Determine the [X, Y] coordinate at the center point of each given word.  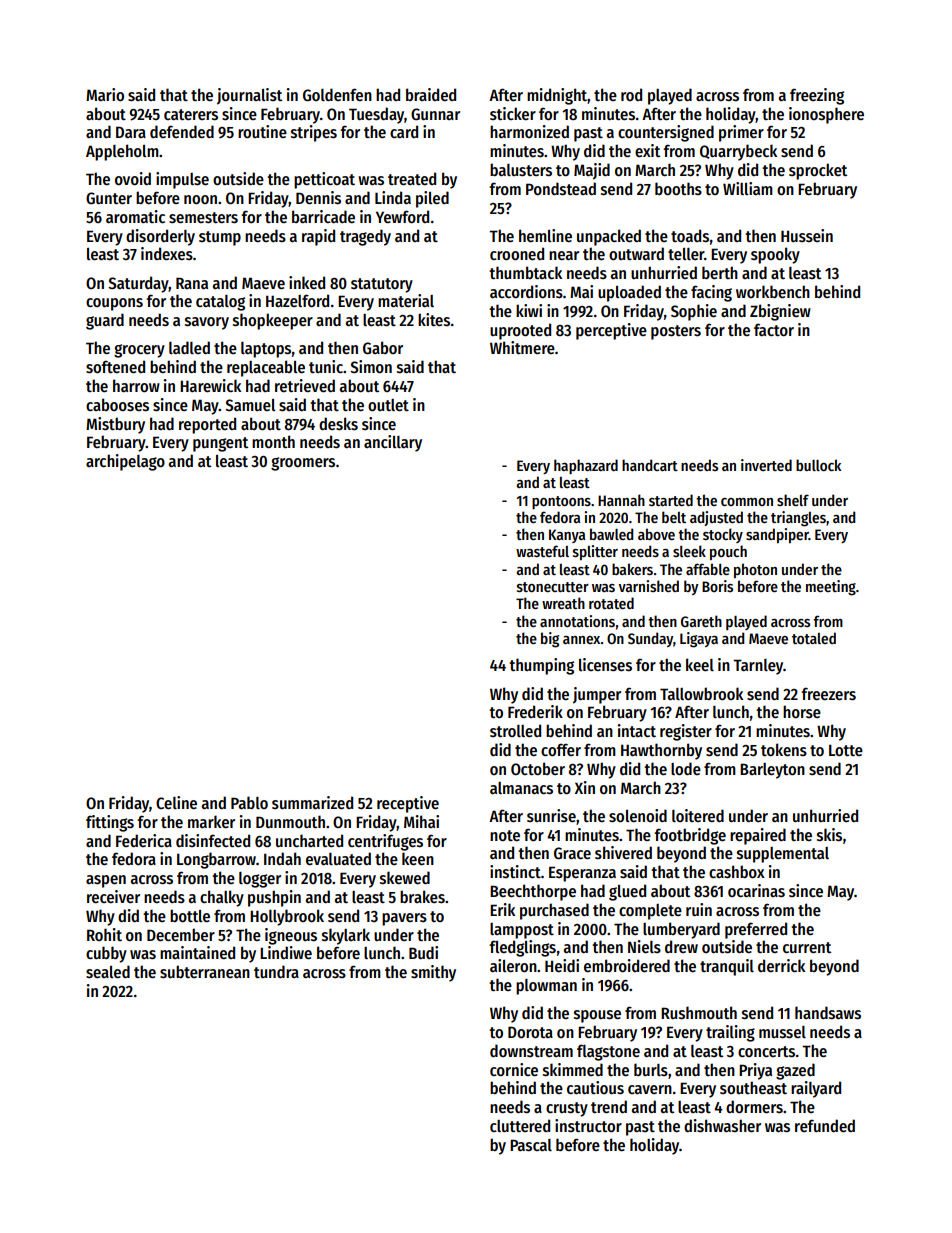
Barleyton [772, 771]
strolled [515, 730]
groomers [303, 464]
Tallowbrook [701, 693]
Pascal [531, 1145]
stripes [314, 133]
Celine [176, 802]
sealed [108, 972]
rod [631, 94]
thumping [541, 666]
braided [431, 94]
